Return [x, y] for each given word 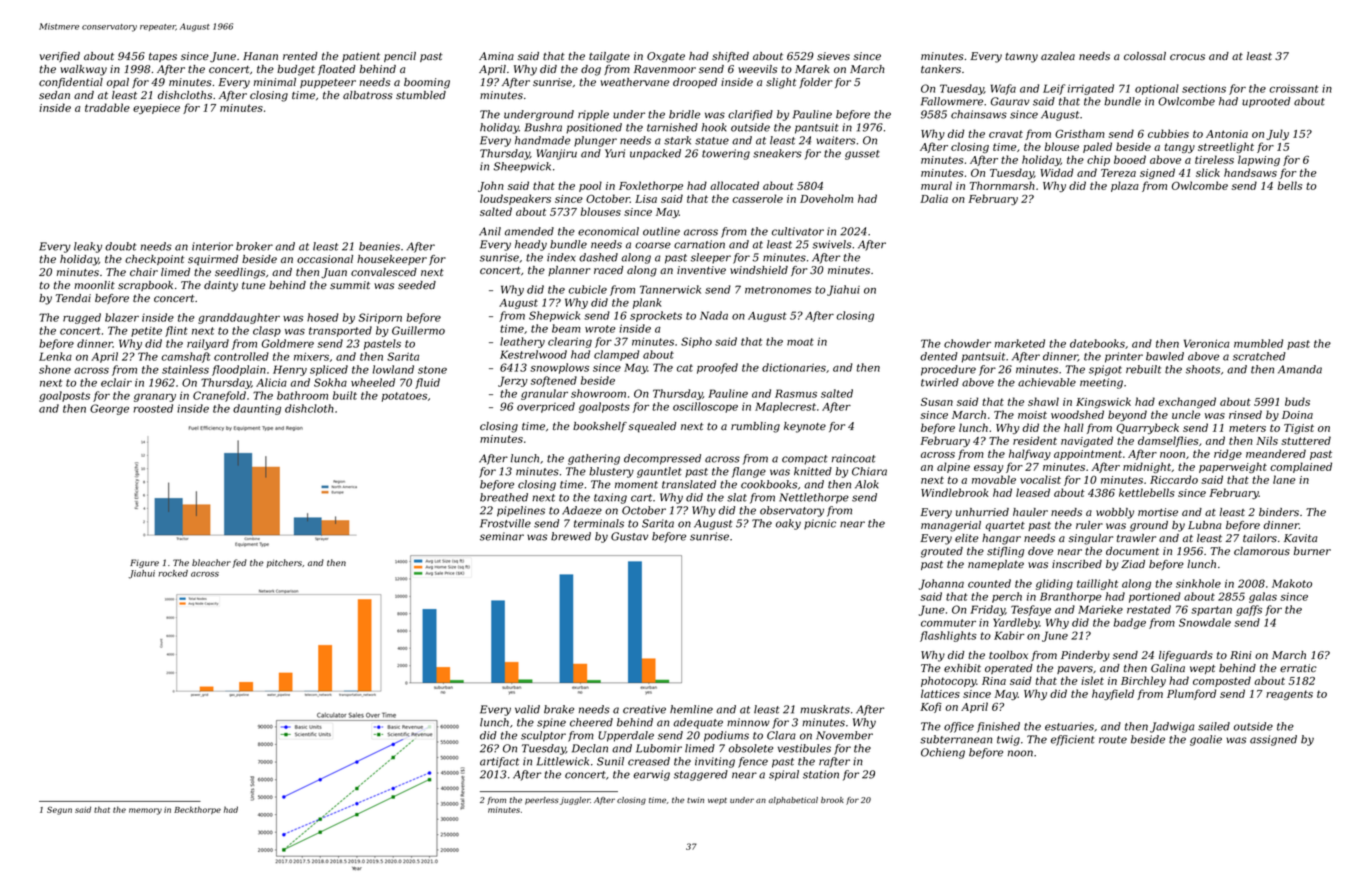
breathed [504, 497]
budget [296, 70]
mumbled [1258, 343]
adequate [698, 723]
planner [569, 271]
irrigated [1091, 89]
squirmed [213, 260]
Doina [1297, 415]
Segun [59, 811]
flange [749, 472]
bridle [684, 114]
